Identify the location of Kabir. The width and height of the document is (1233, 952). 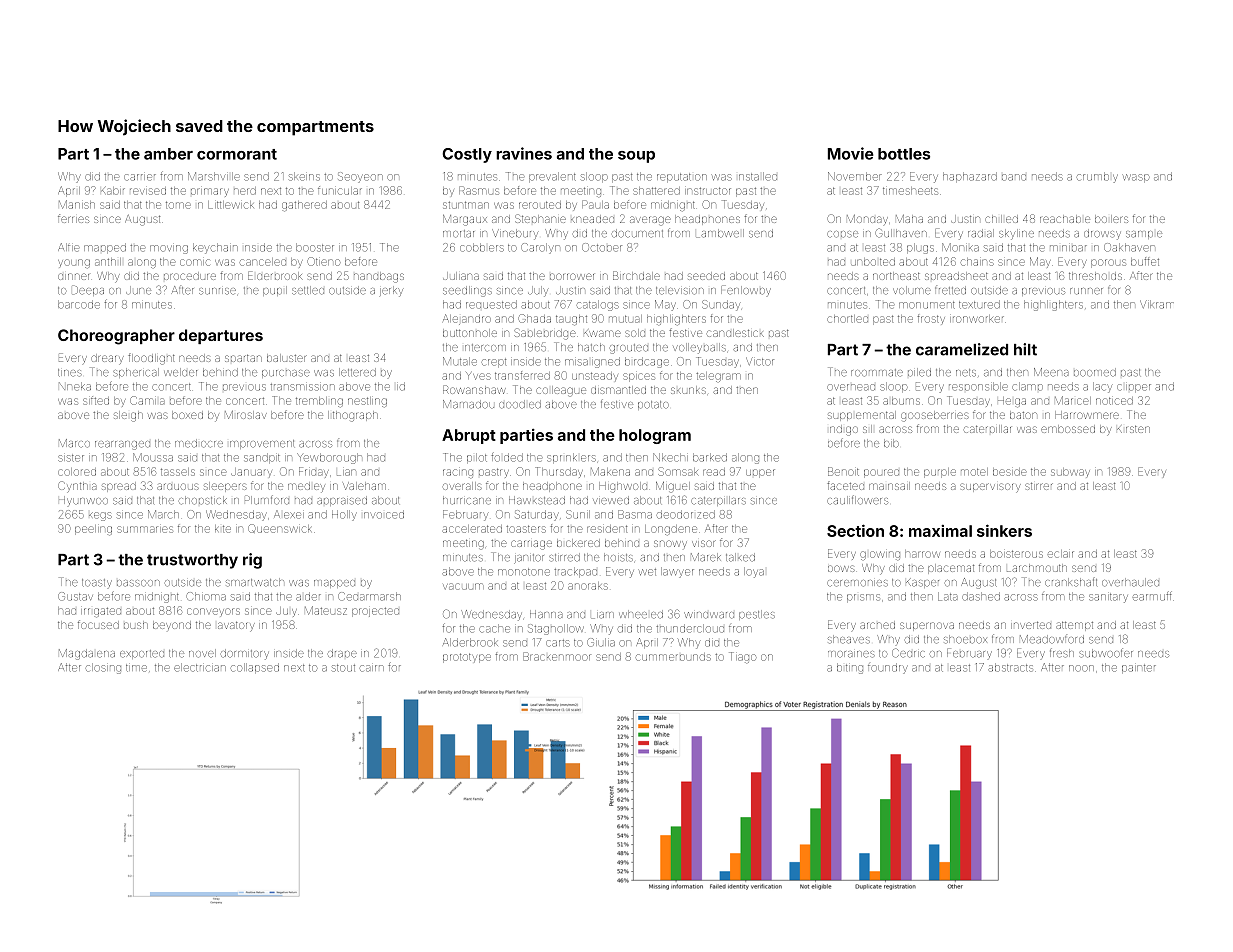
(113, 190).
